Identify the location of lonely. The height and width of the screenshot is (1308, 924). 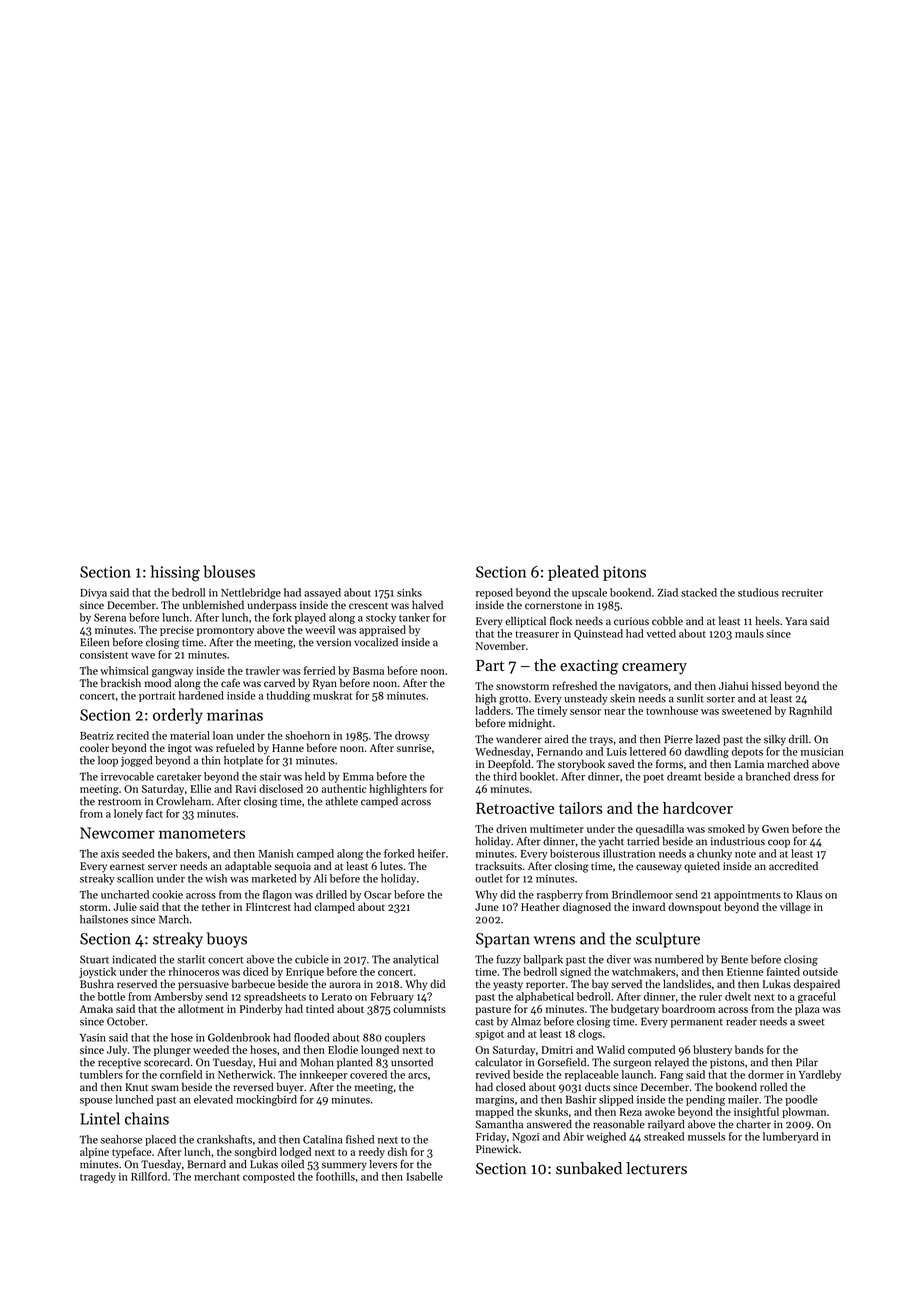
(128, 814).
